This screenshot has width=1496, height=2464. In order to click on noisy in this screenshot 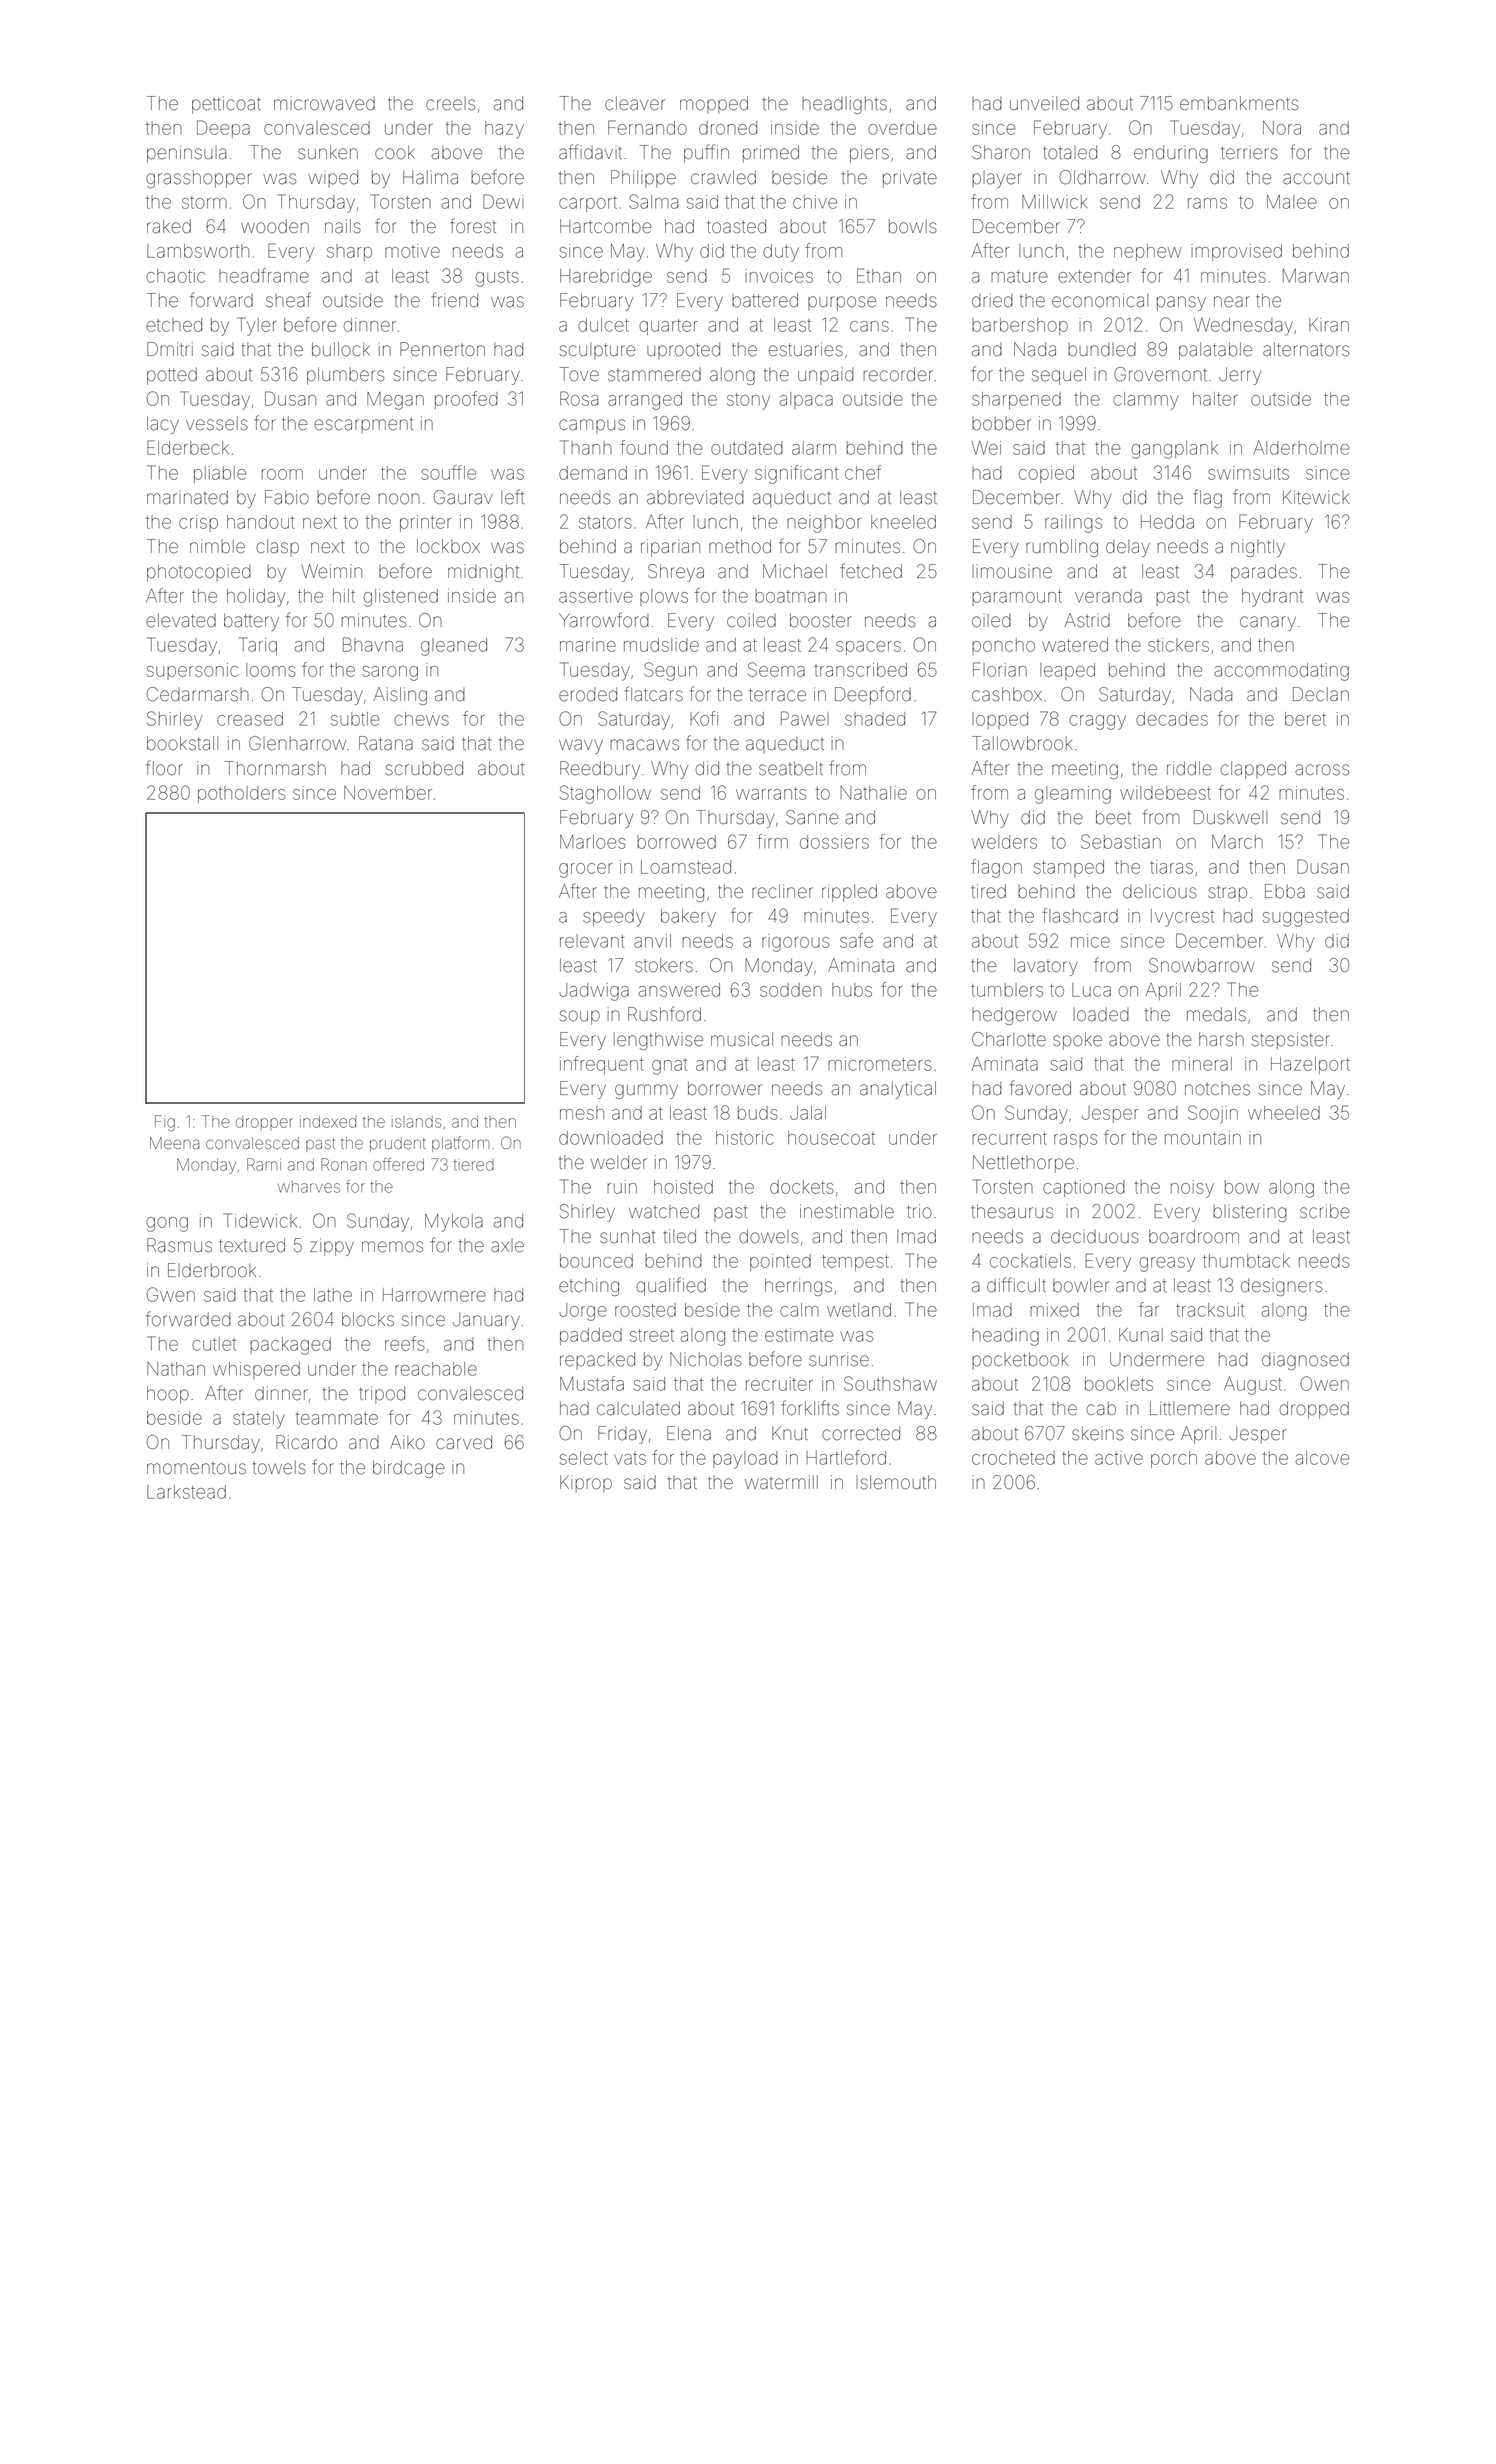, I will do `click(1192, 1189)`.
